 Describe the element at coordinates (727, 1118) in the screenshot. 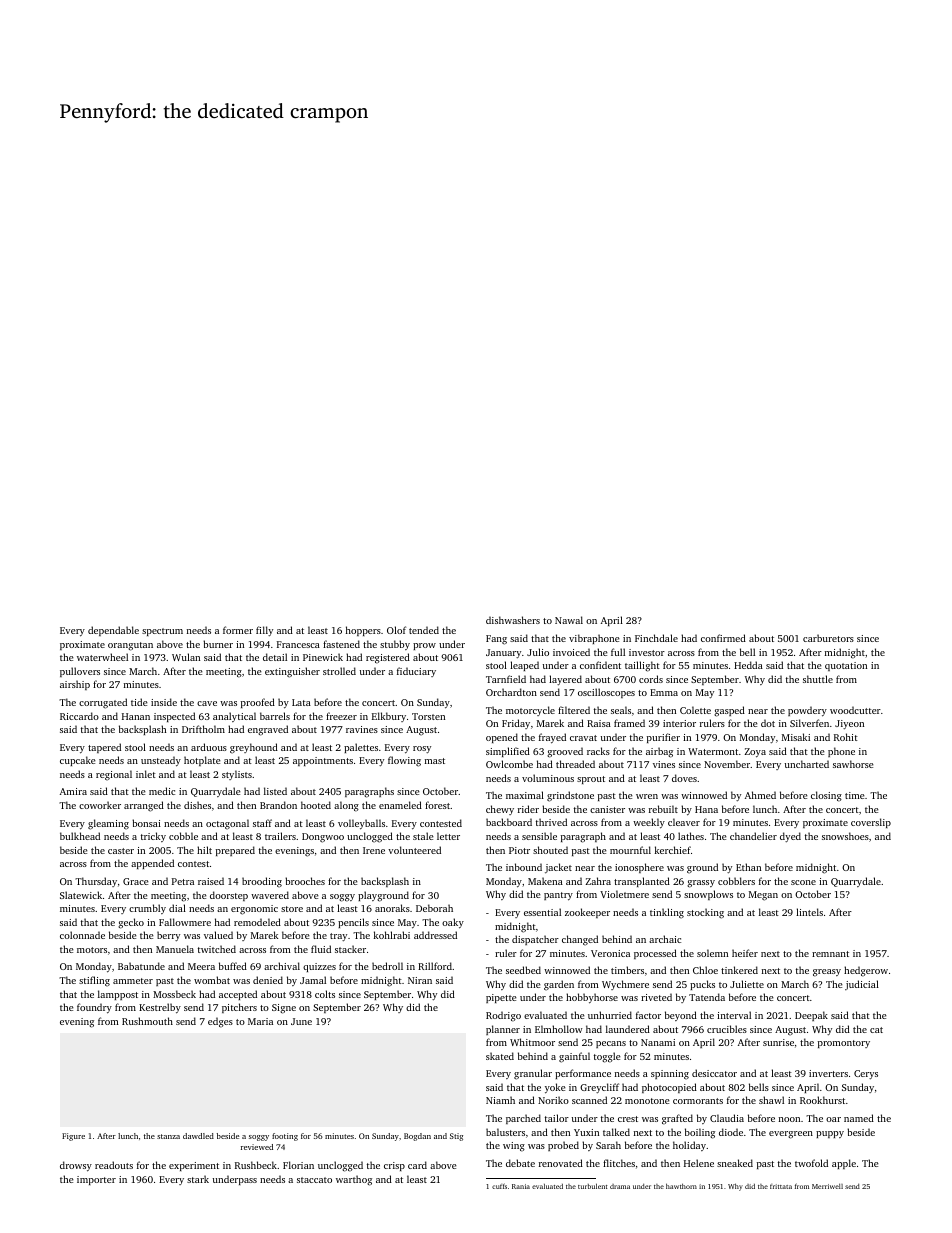

I see `Claudia` at that location.
